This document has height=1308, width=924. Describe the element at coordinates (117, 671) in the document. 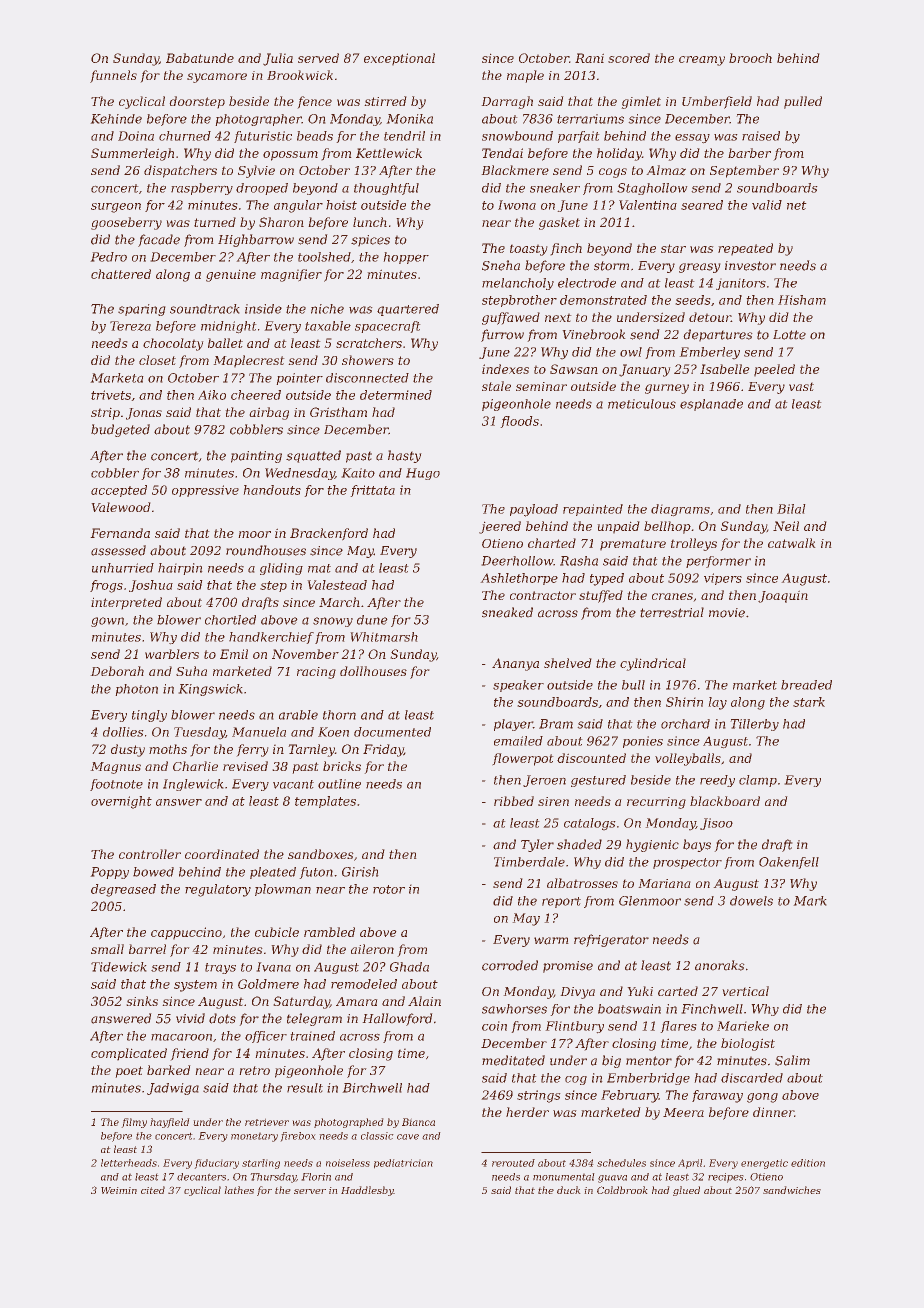

I see `Deborah` at that location.
